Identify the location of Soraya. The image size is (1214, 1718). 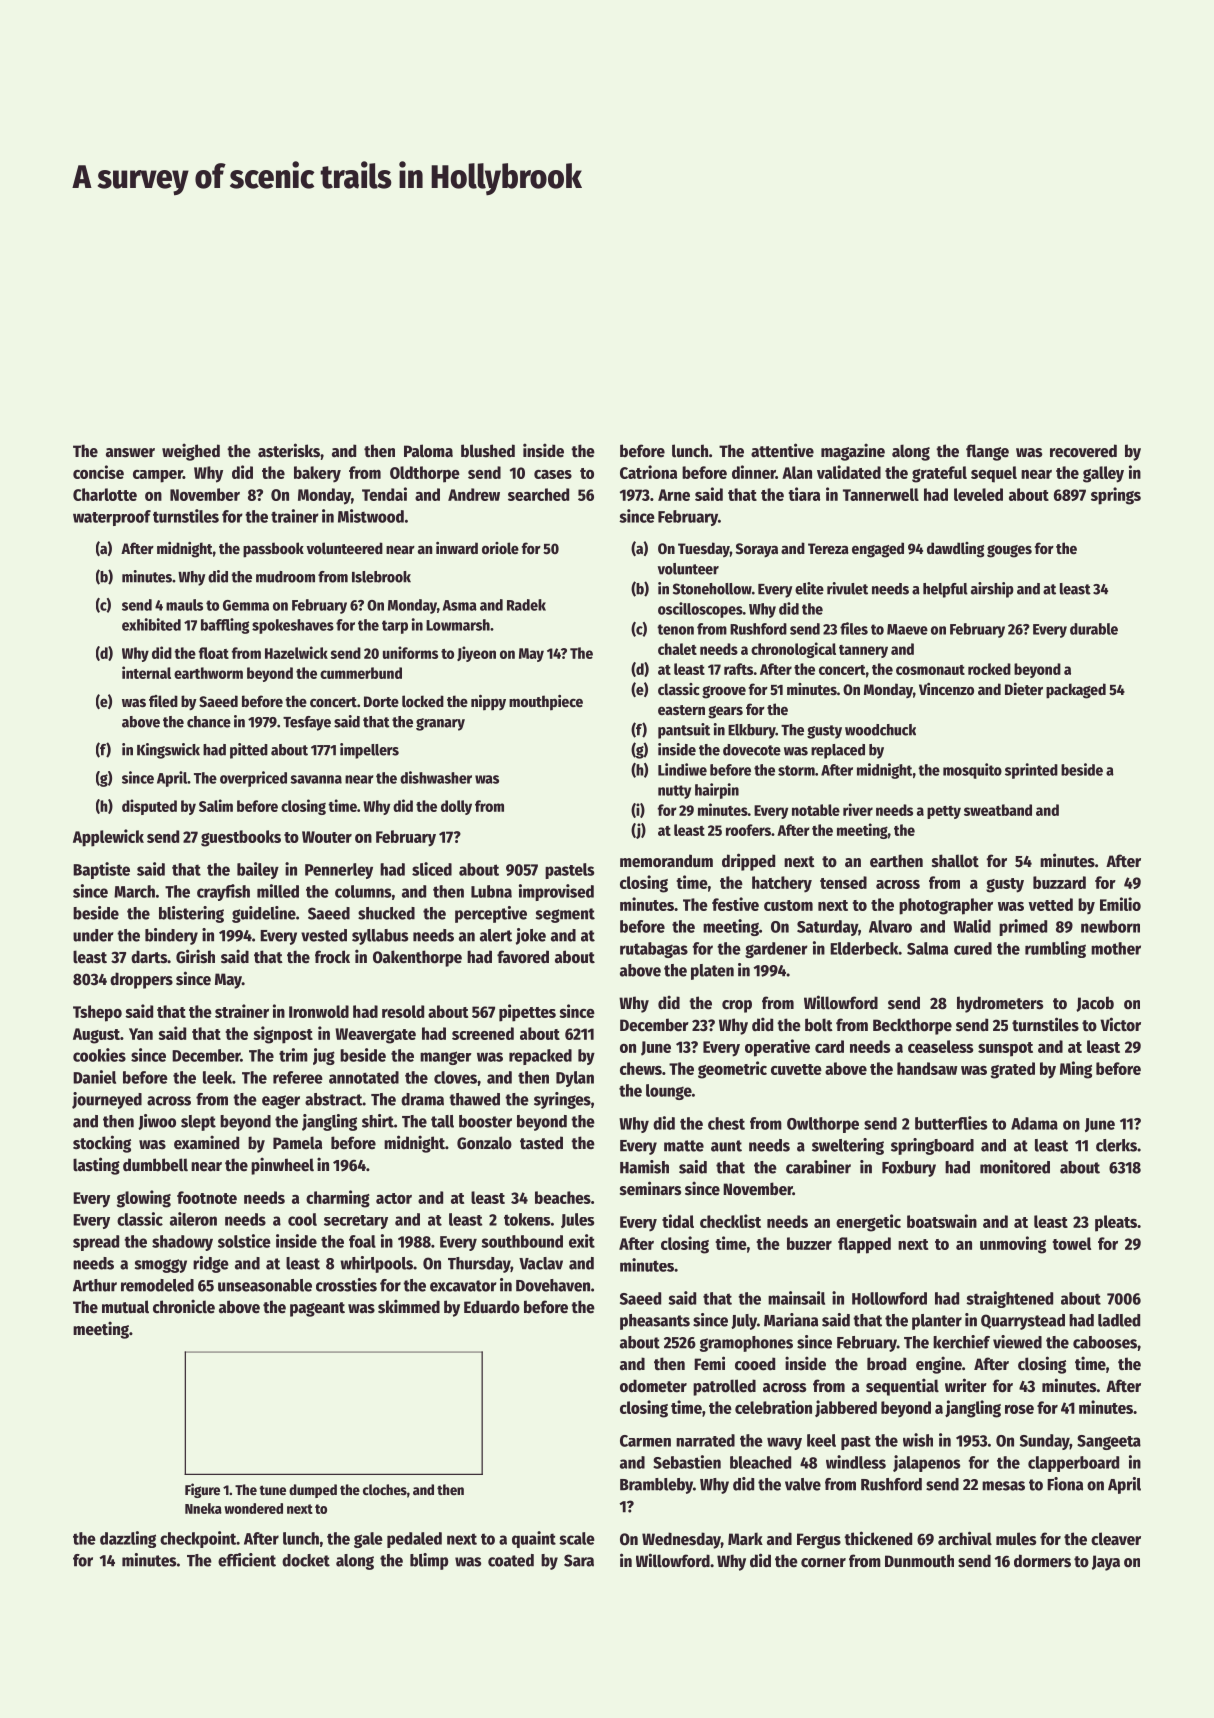
(757, 550).
